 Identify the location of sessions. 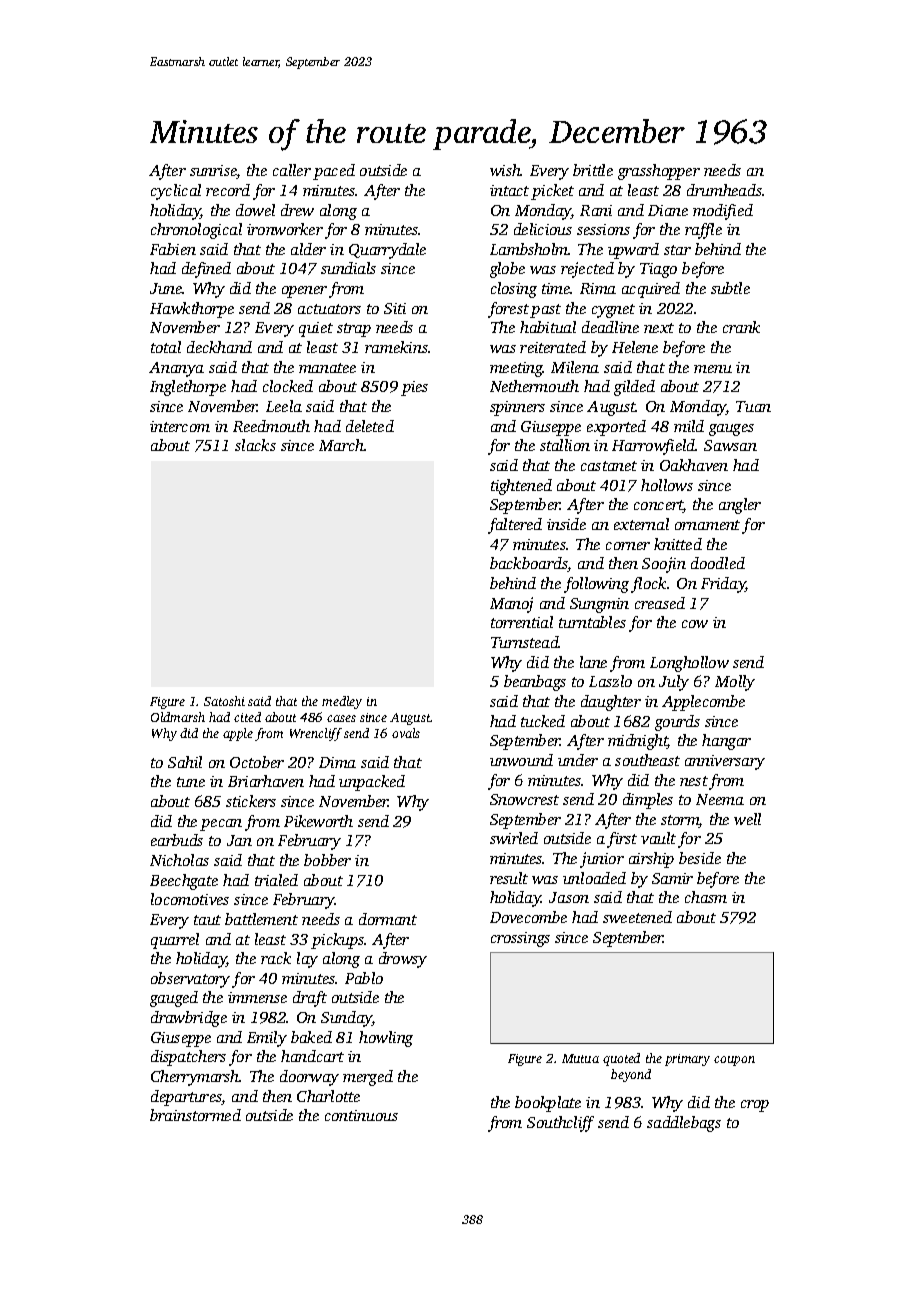
(603, 229).
